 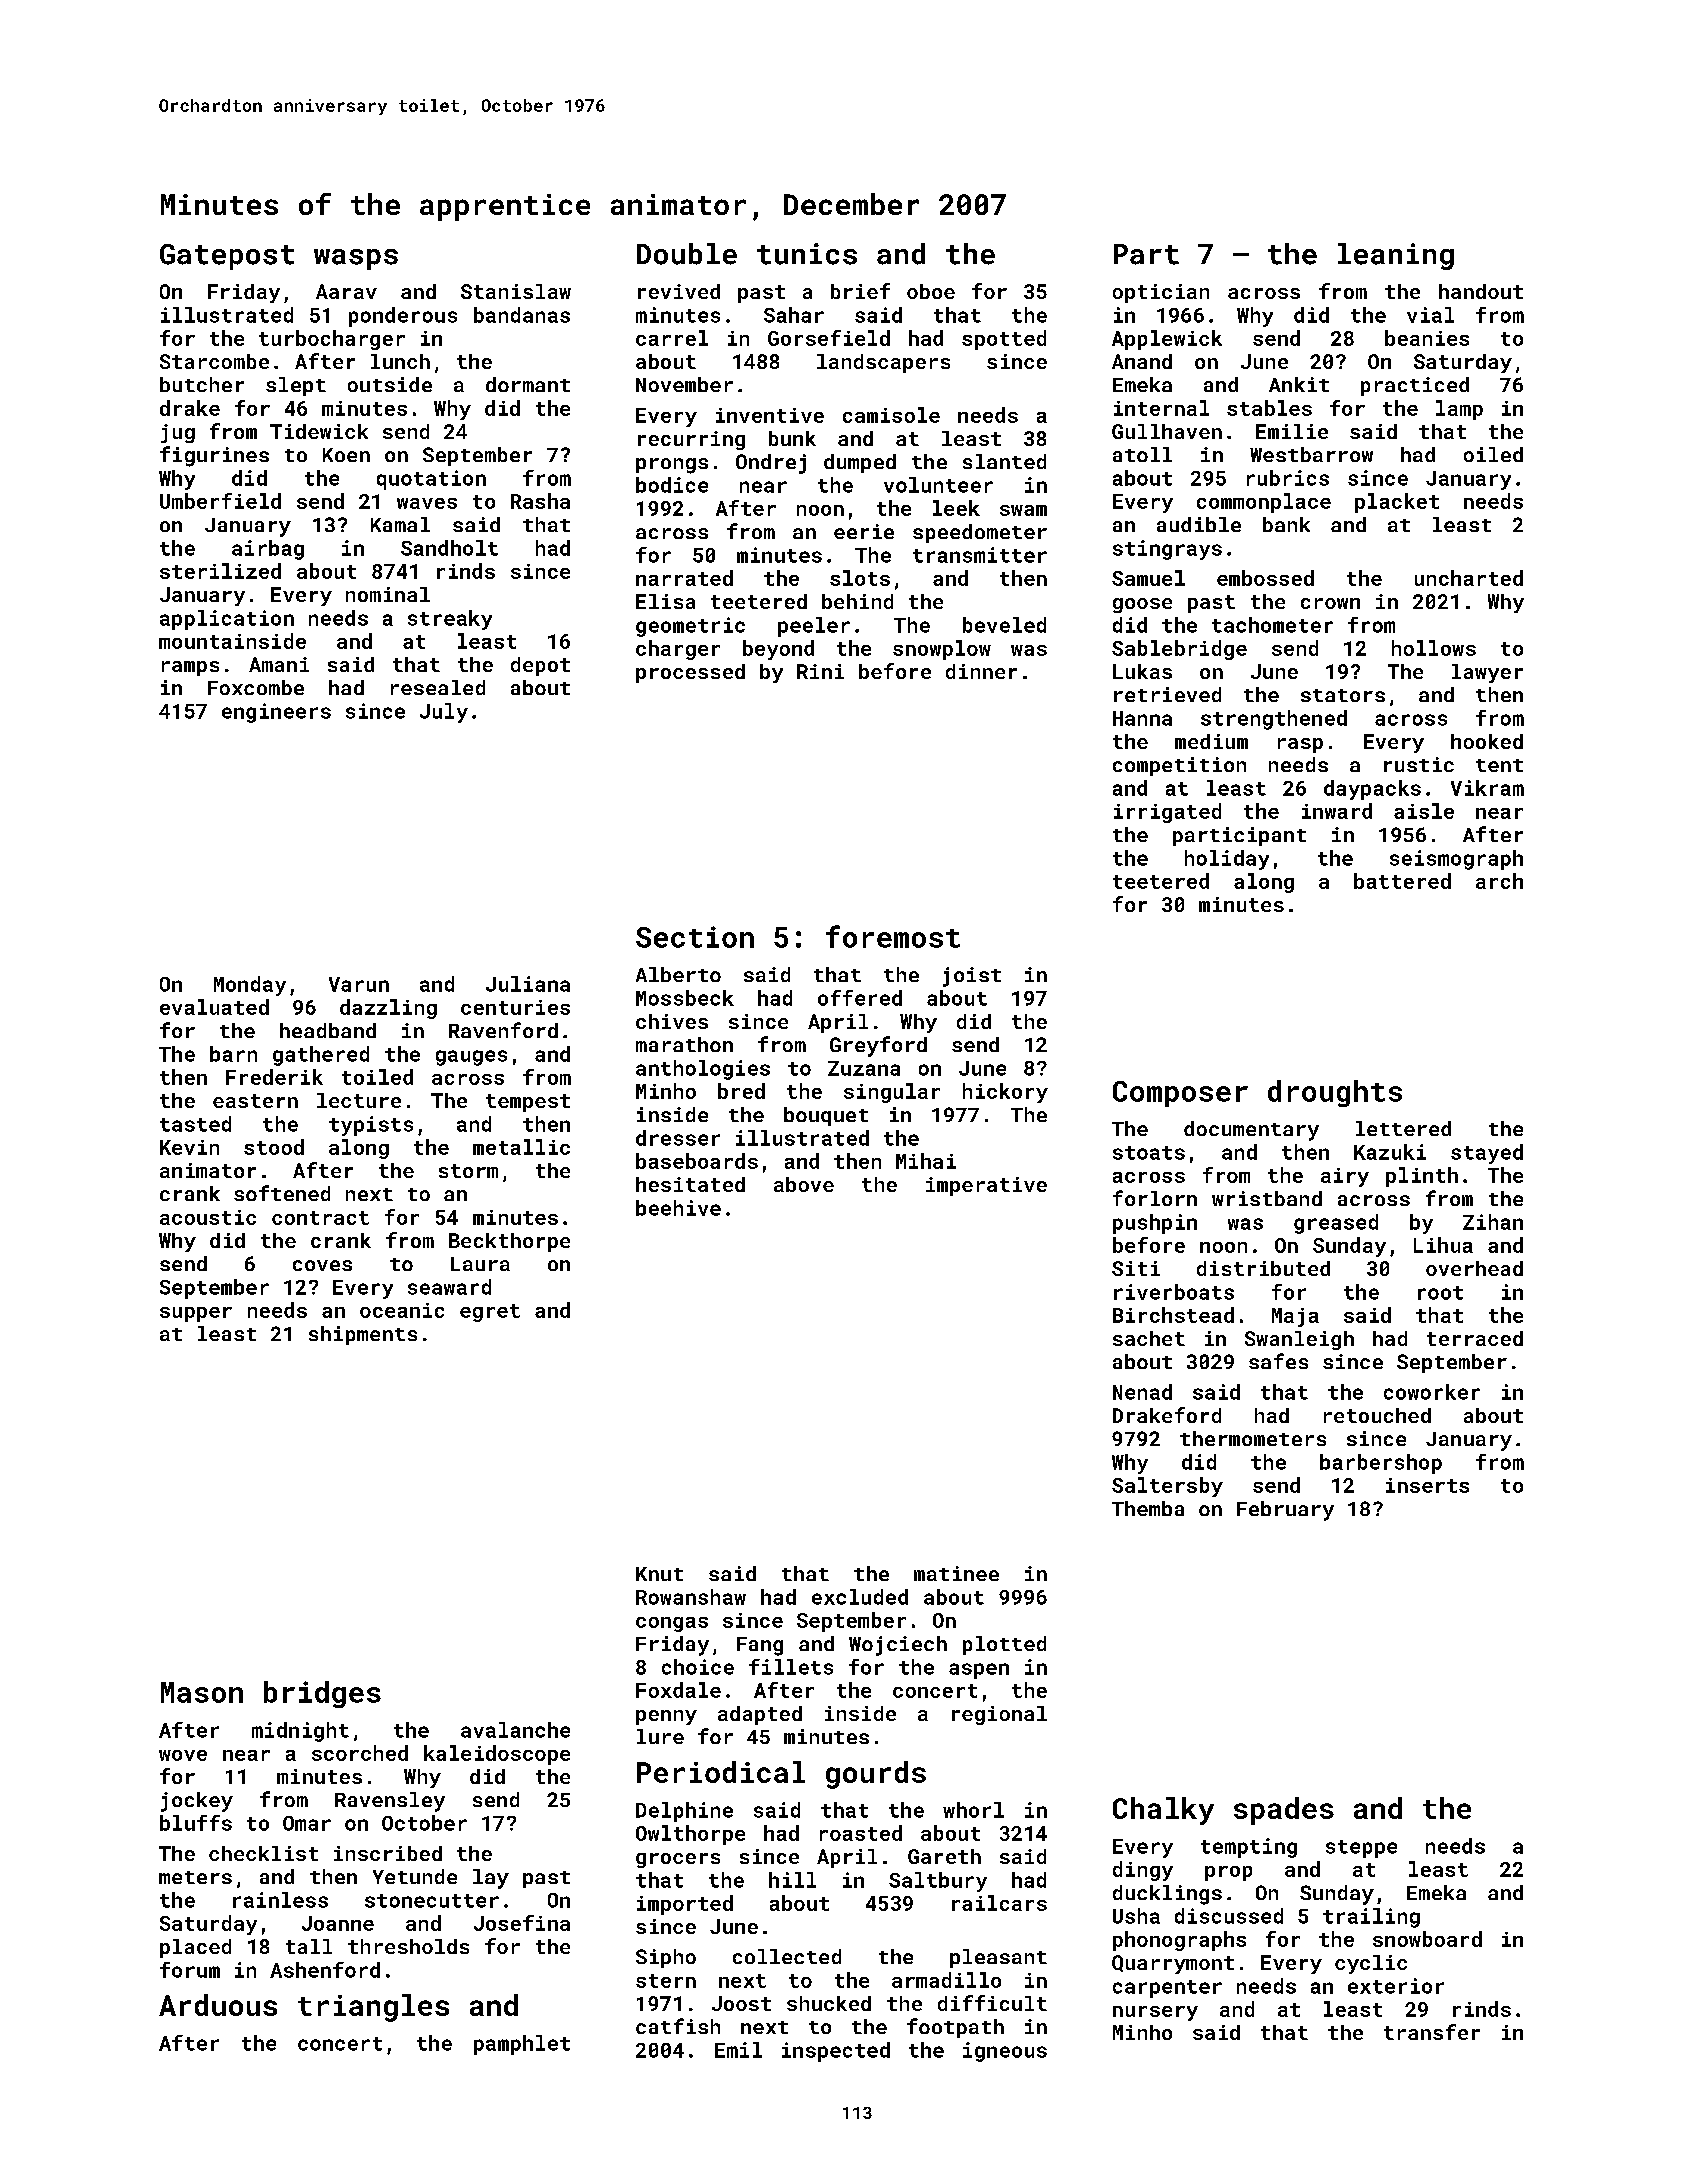 What do you see at coordinates (276, 713) in the screenshot?
I see `engineers` at bounding box center [276, 713].
